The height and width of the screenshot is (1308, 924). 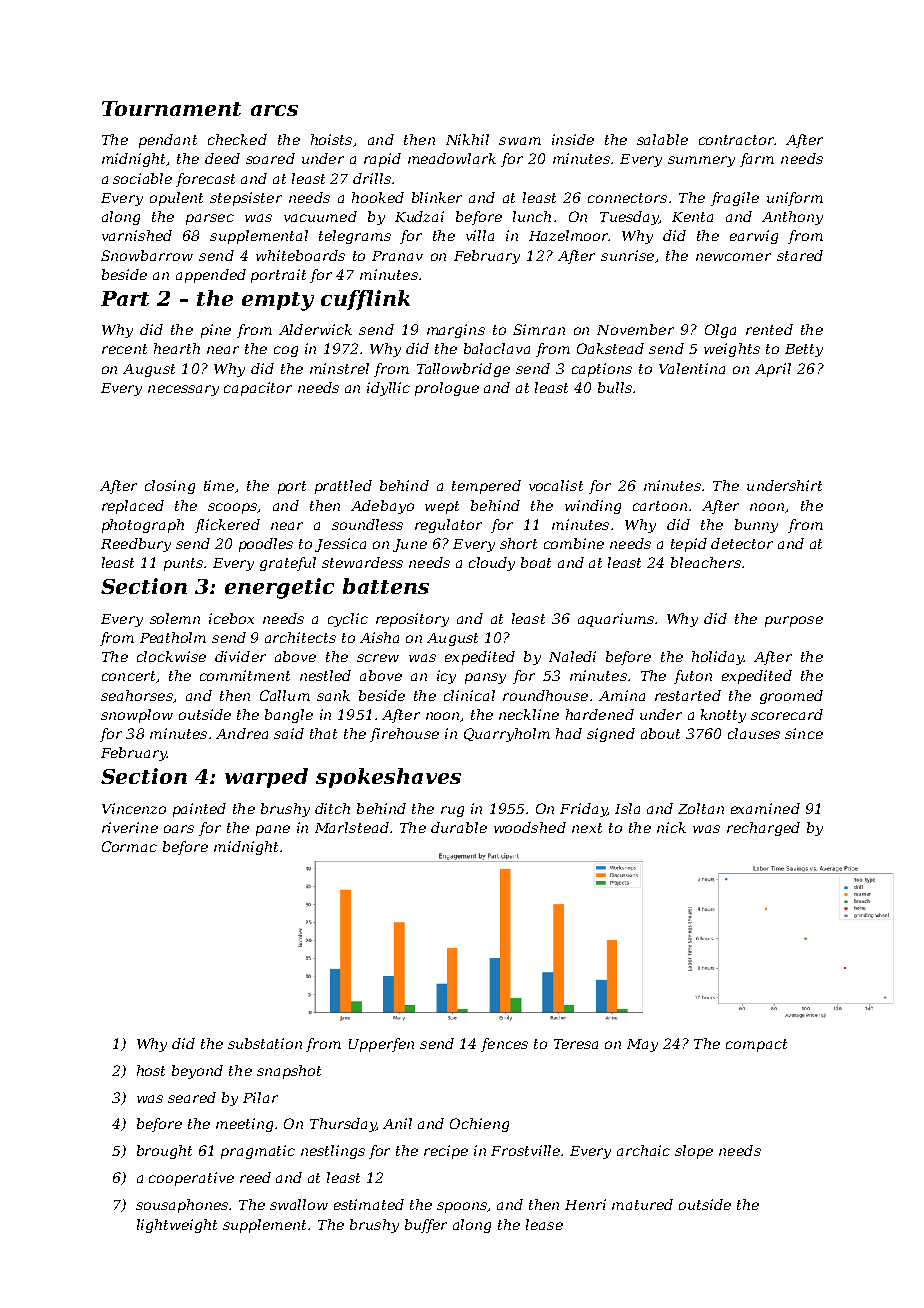 What do you see at coordinates (446, 1152) in the screenshot?
I see `recipe` at bounding box center [446, 1152].
